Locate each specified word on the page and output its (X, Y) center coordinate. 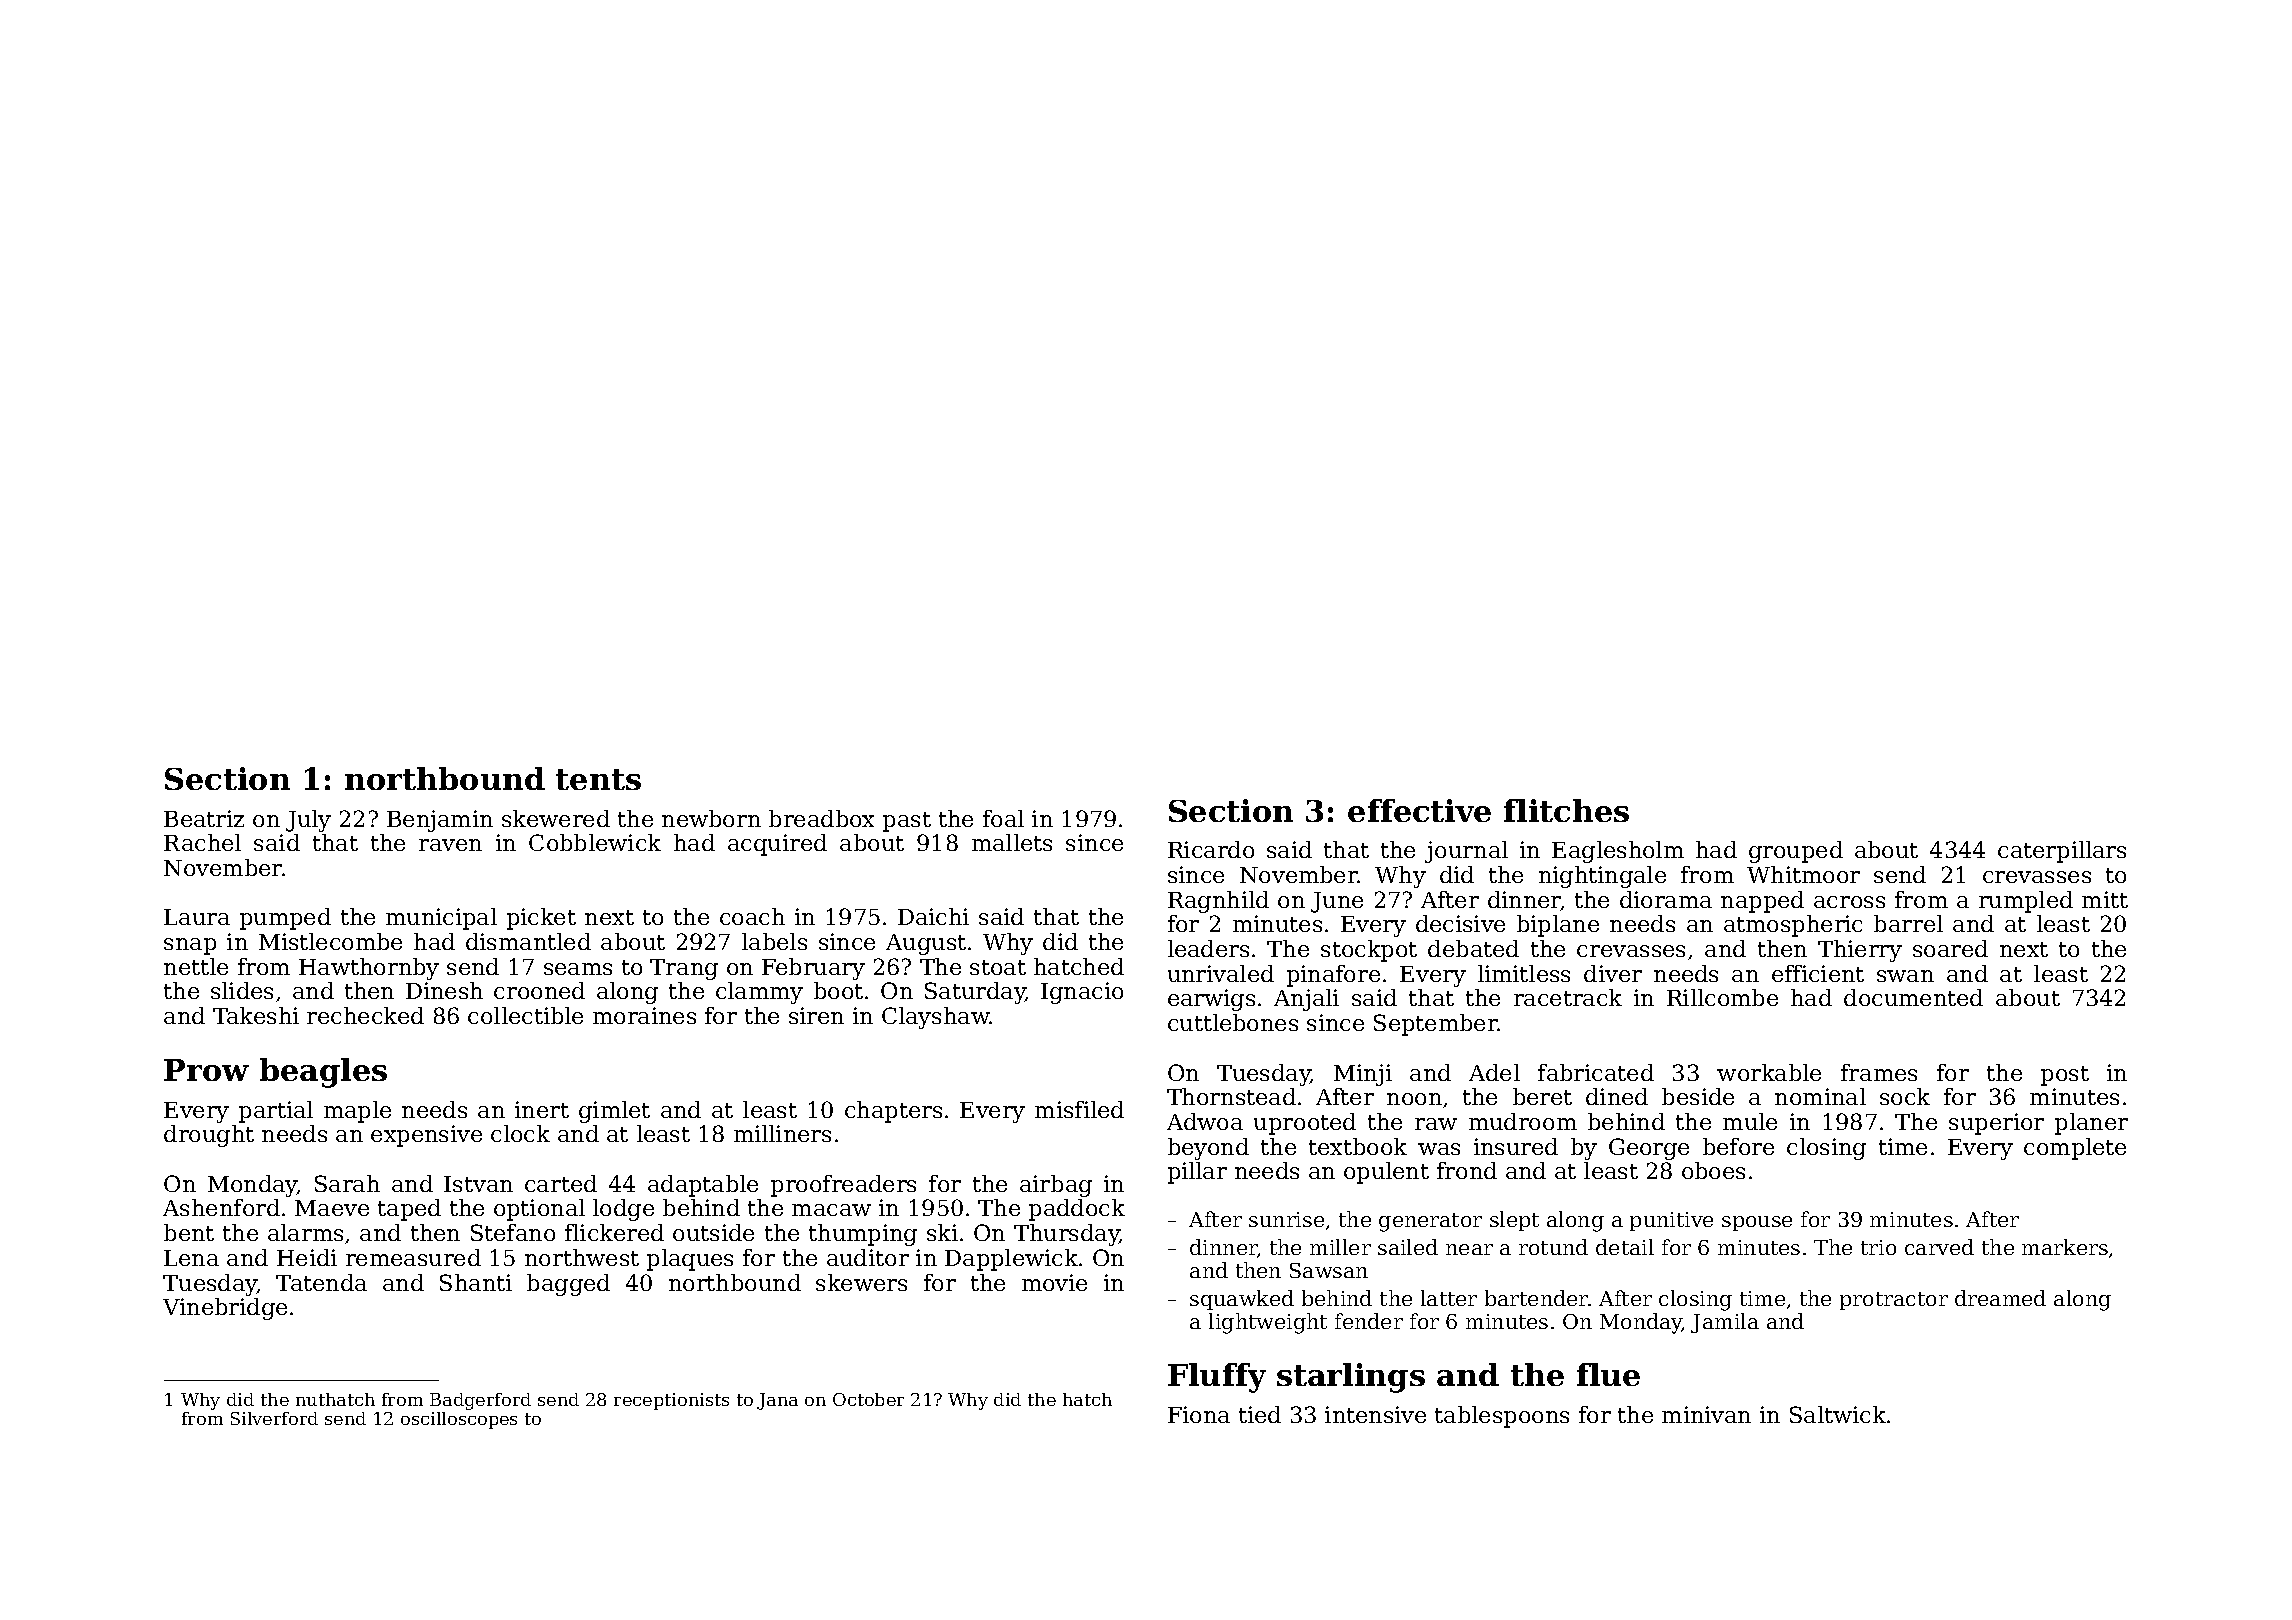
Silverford (274, 1418)
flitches (1566, 810)
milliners (782, 1133)
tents (598, 779)
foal (1003, 818)
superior (1996, 1124)
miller (1340, 1247)
